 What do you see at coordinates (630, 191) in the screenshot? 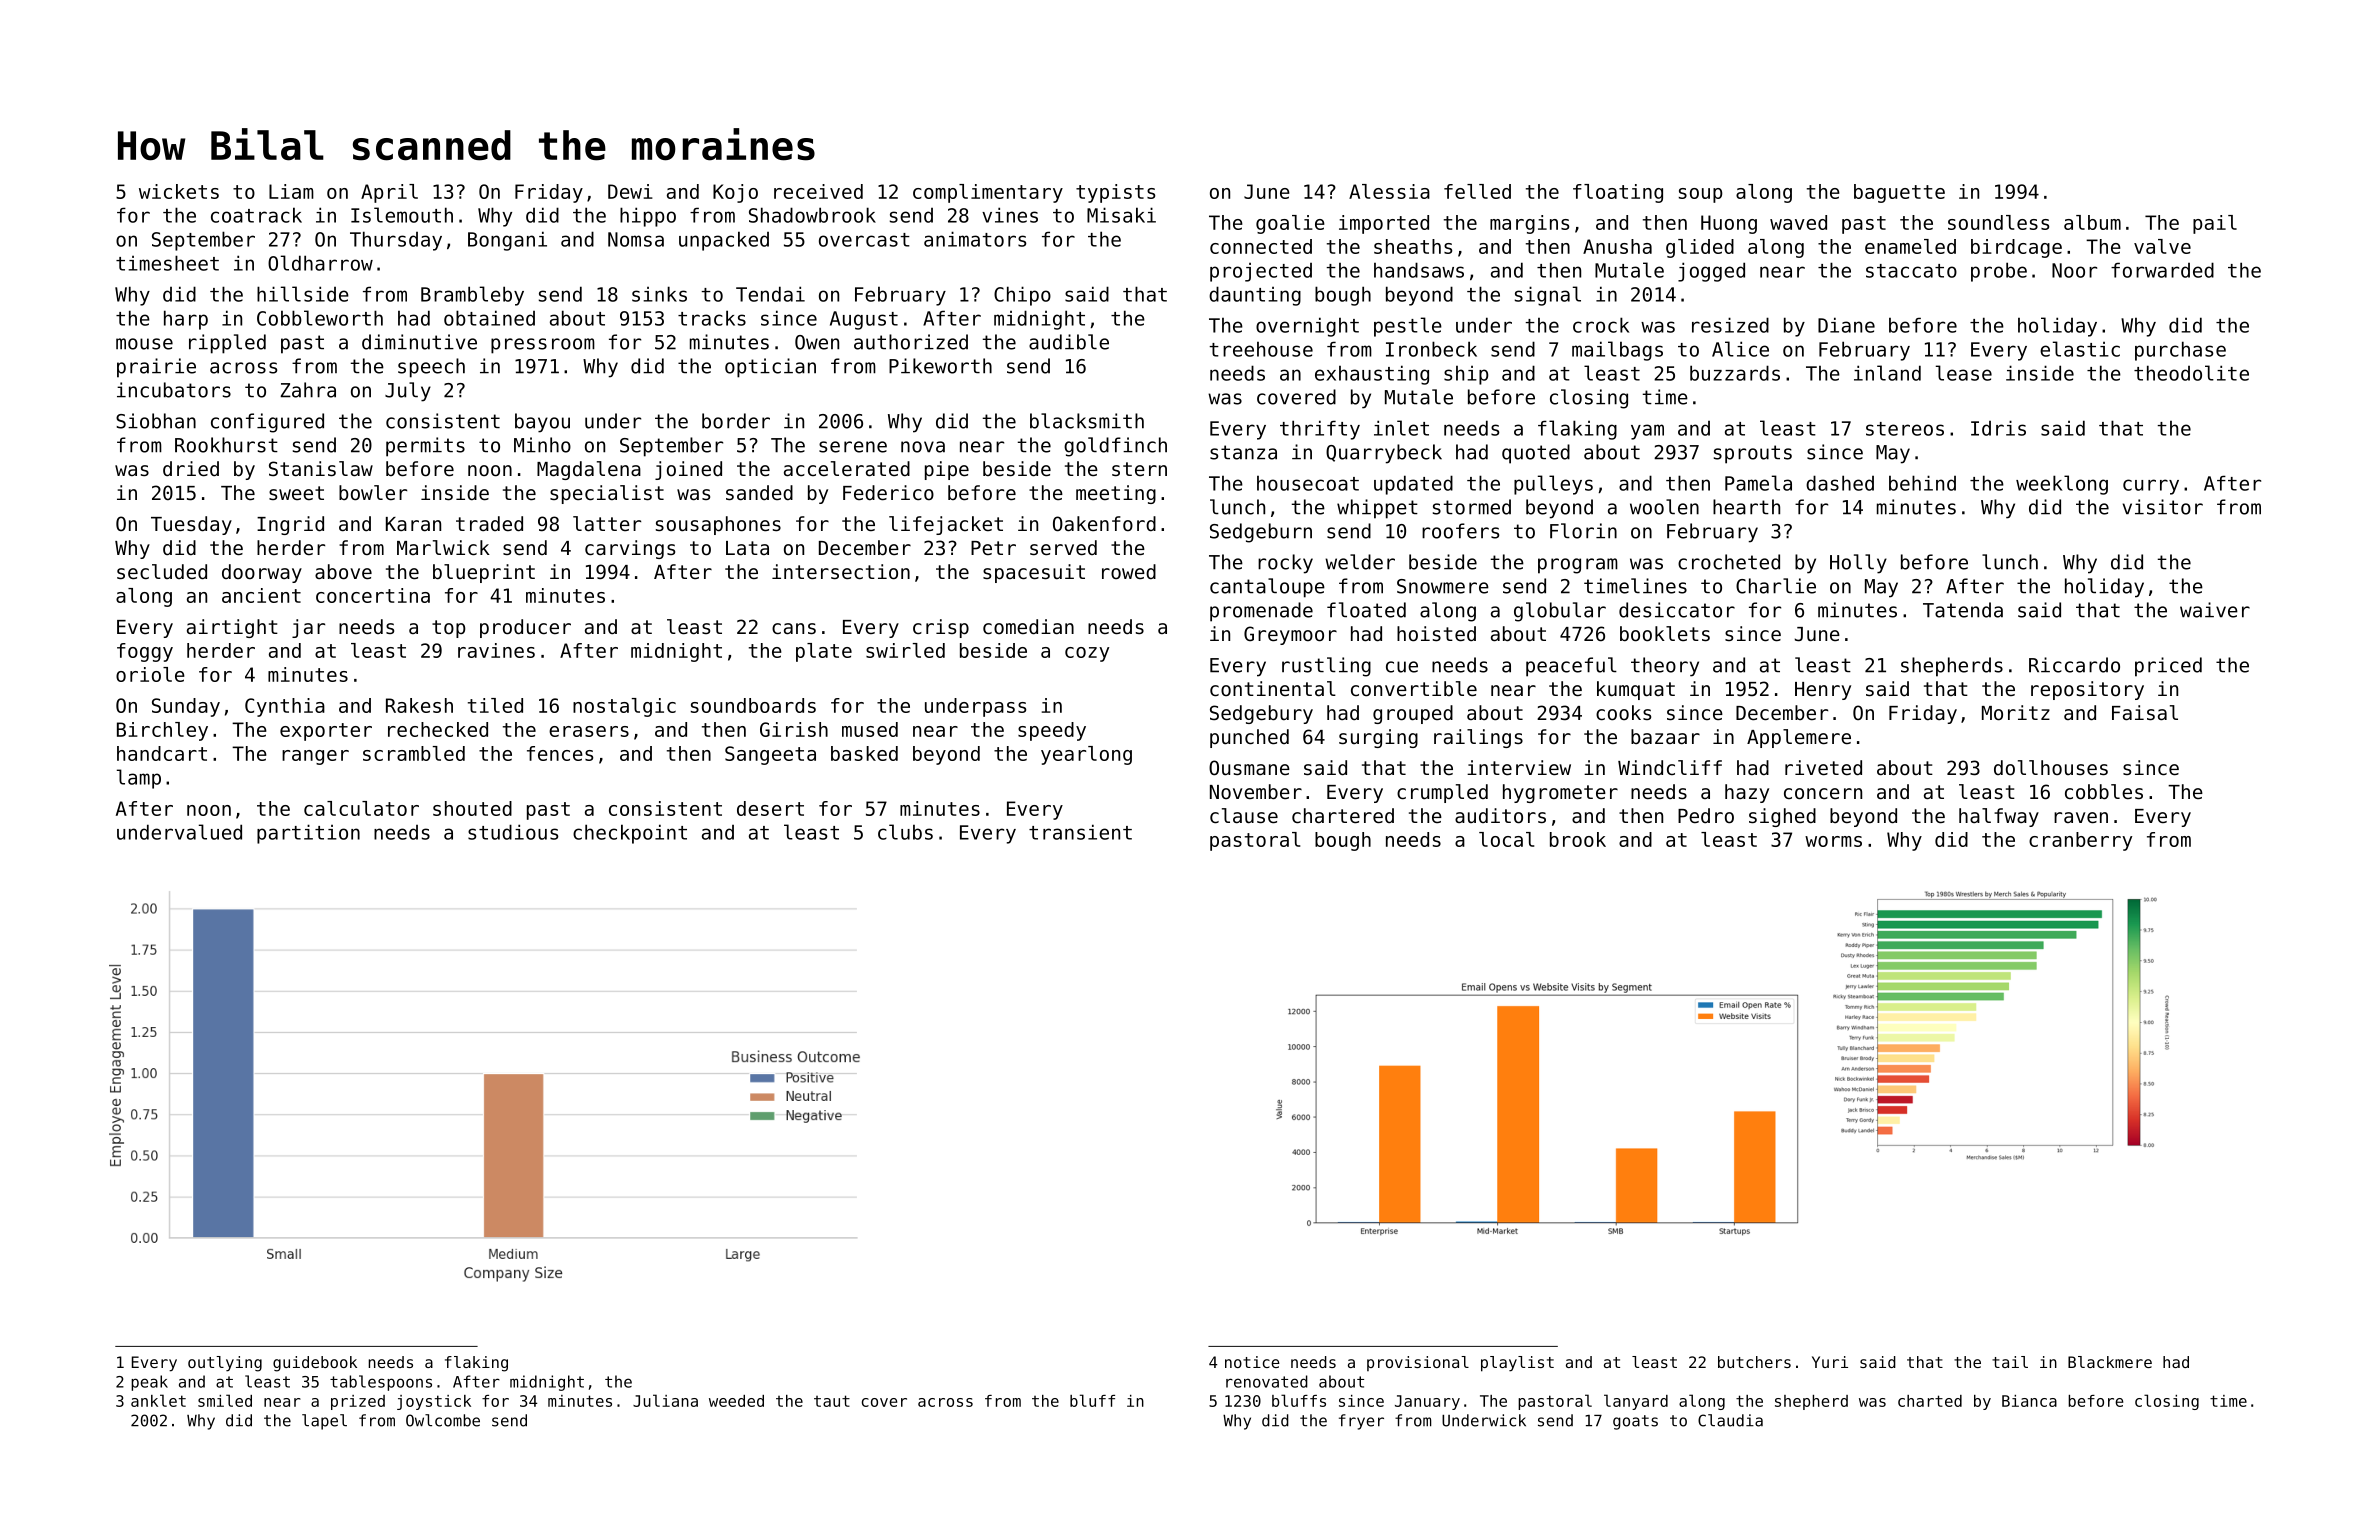
I see `Dewi` at bounding box center [630, 191].
